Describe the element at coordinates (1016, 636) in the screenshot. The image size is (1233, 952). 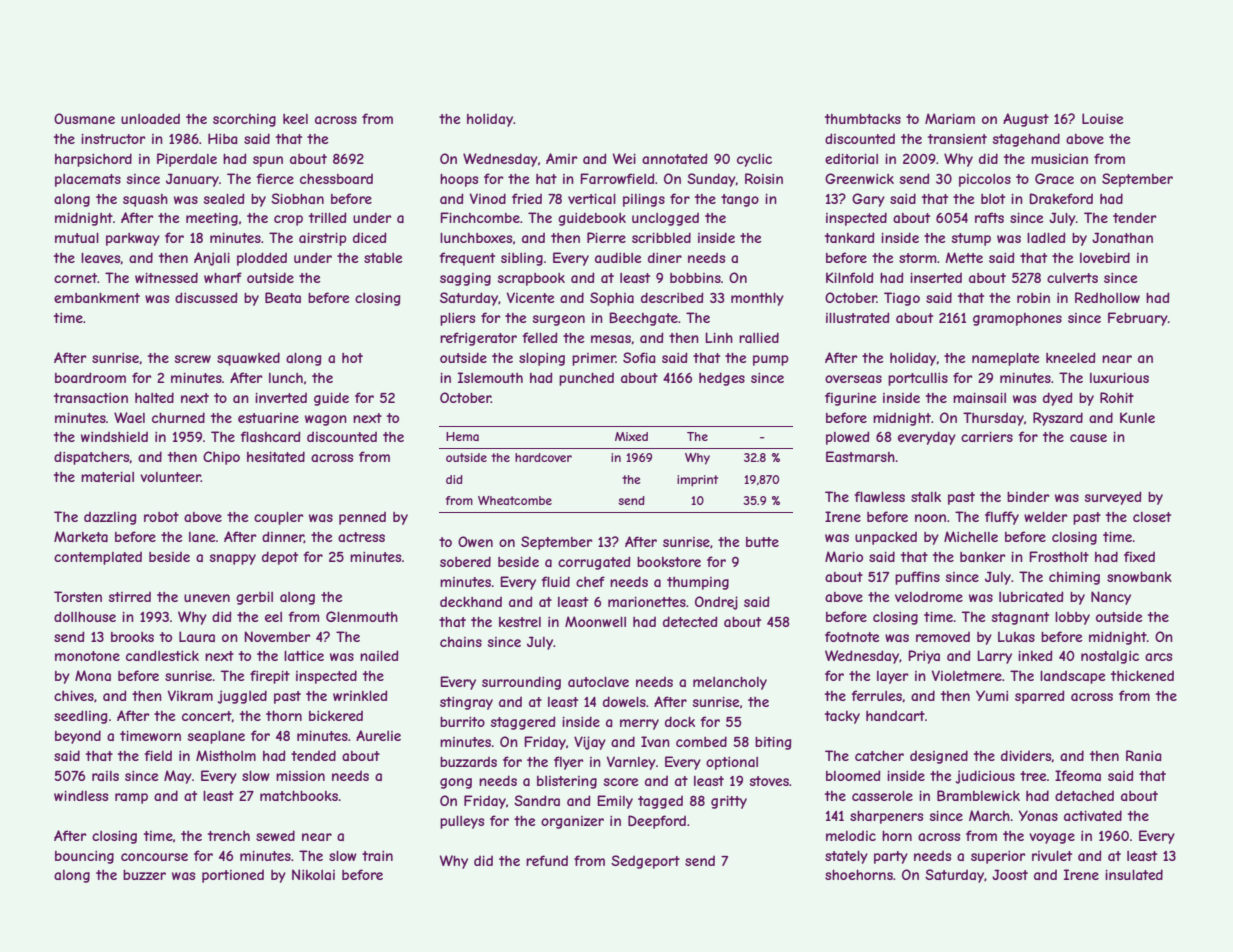
I see `Lukas` at that location.
